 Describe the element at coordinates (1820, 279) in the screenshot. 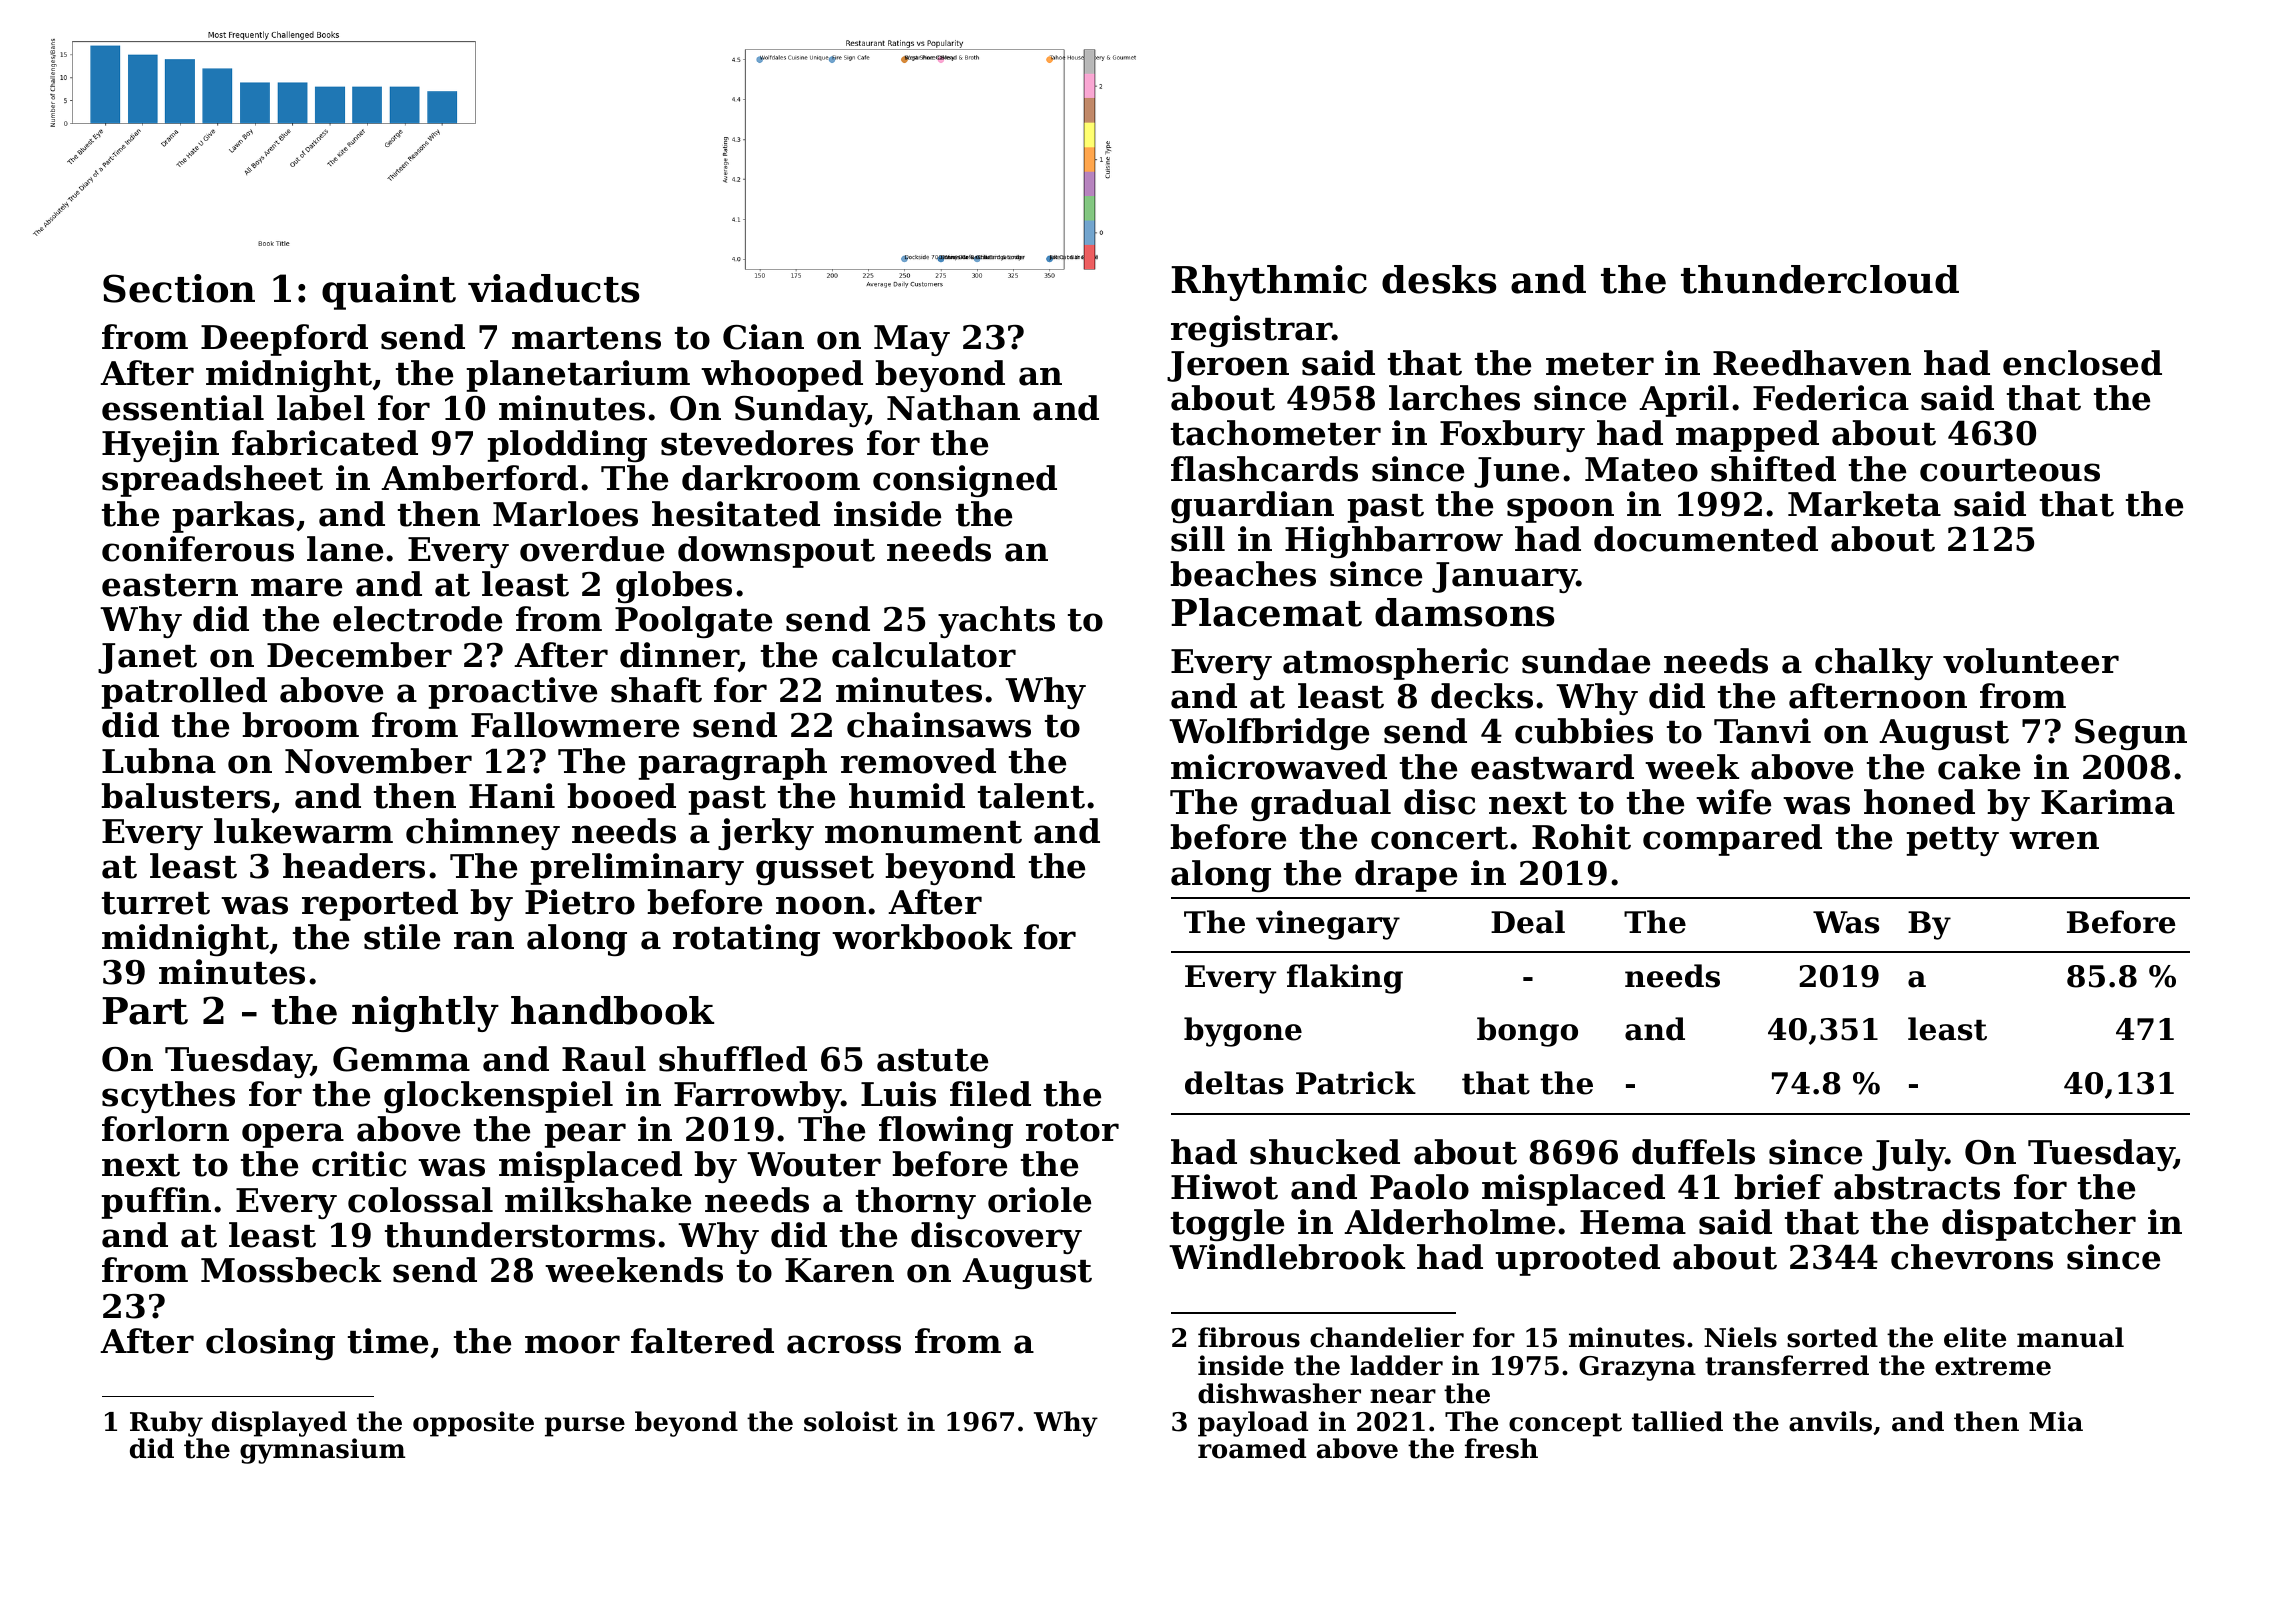

I see `thundercloud` at that location.
